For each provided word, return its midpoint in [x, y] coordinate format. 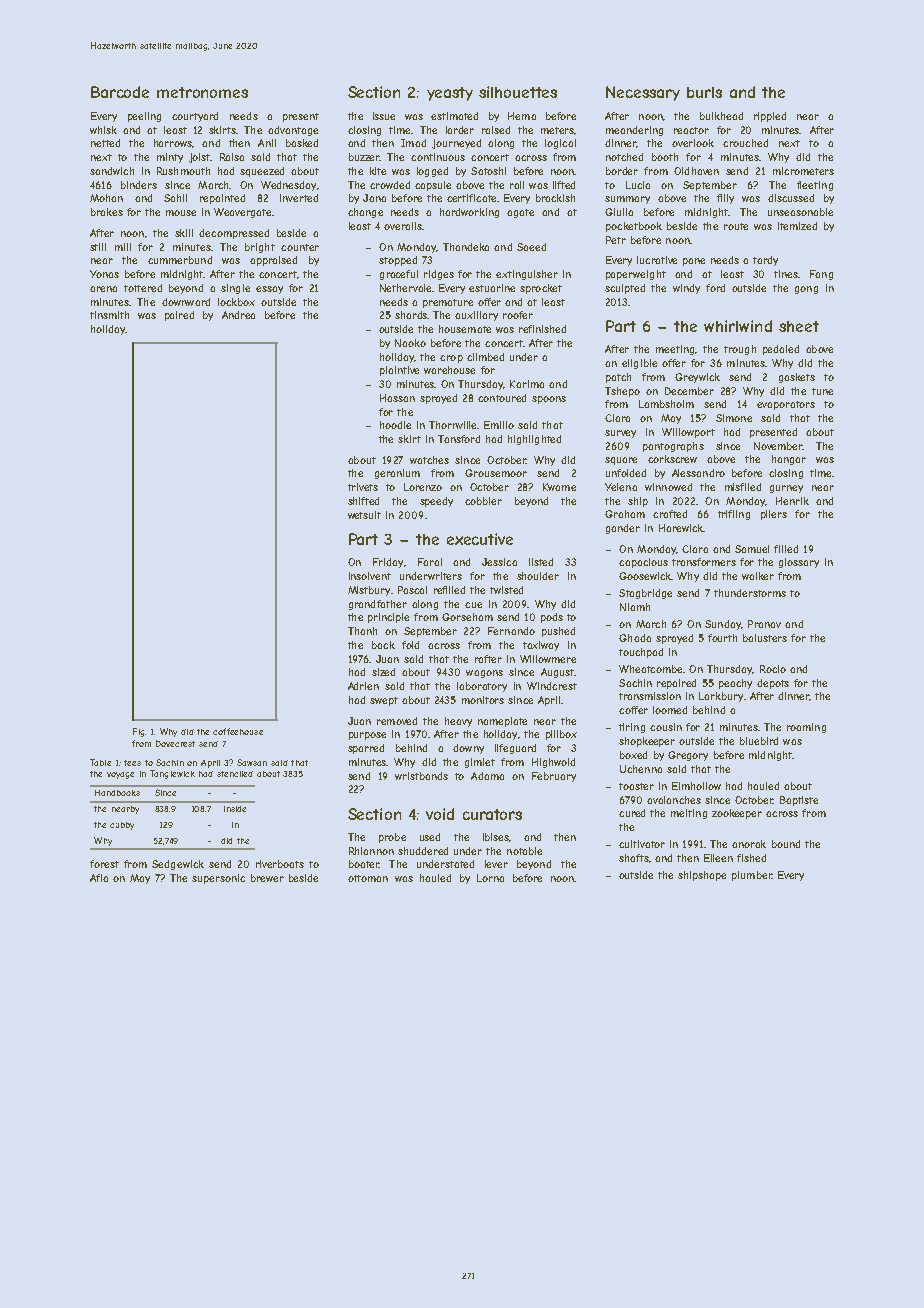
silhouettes [518, 92]
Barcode [120, 92]
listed [541, 562]
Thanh [362, 631]
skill [184, 233]
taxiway [541, 646]
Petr [616, 240]
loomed [670, 710]
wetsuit [364, 515]
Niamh [635, 607]
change [365, 213]
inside [235, 809]
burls [704, 92]
